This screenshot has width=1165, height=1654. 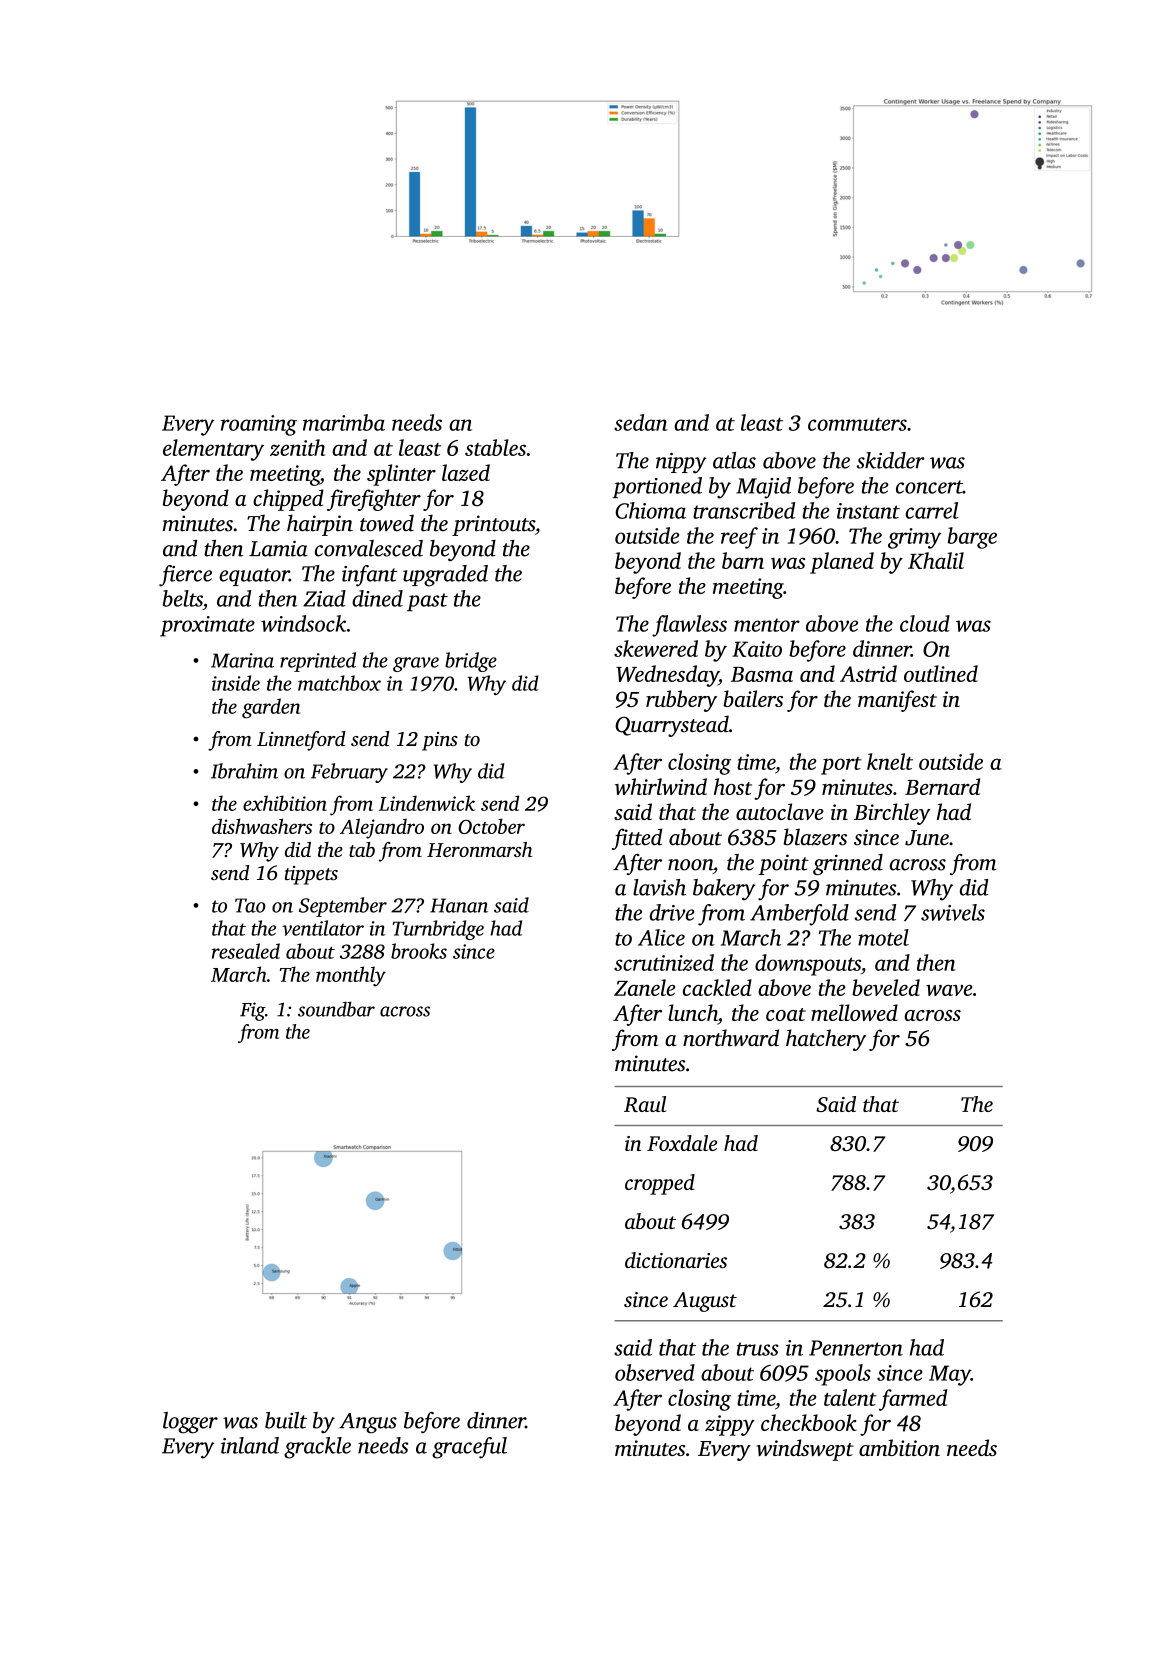 I want to click on soundbar, so click(x=336, y=1009).
